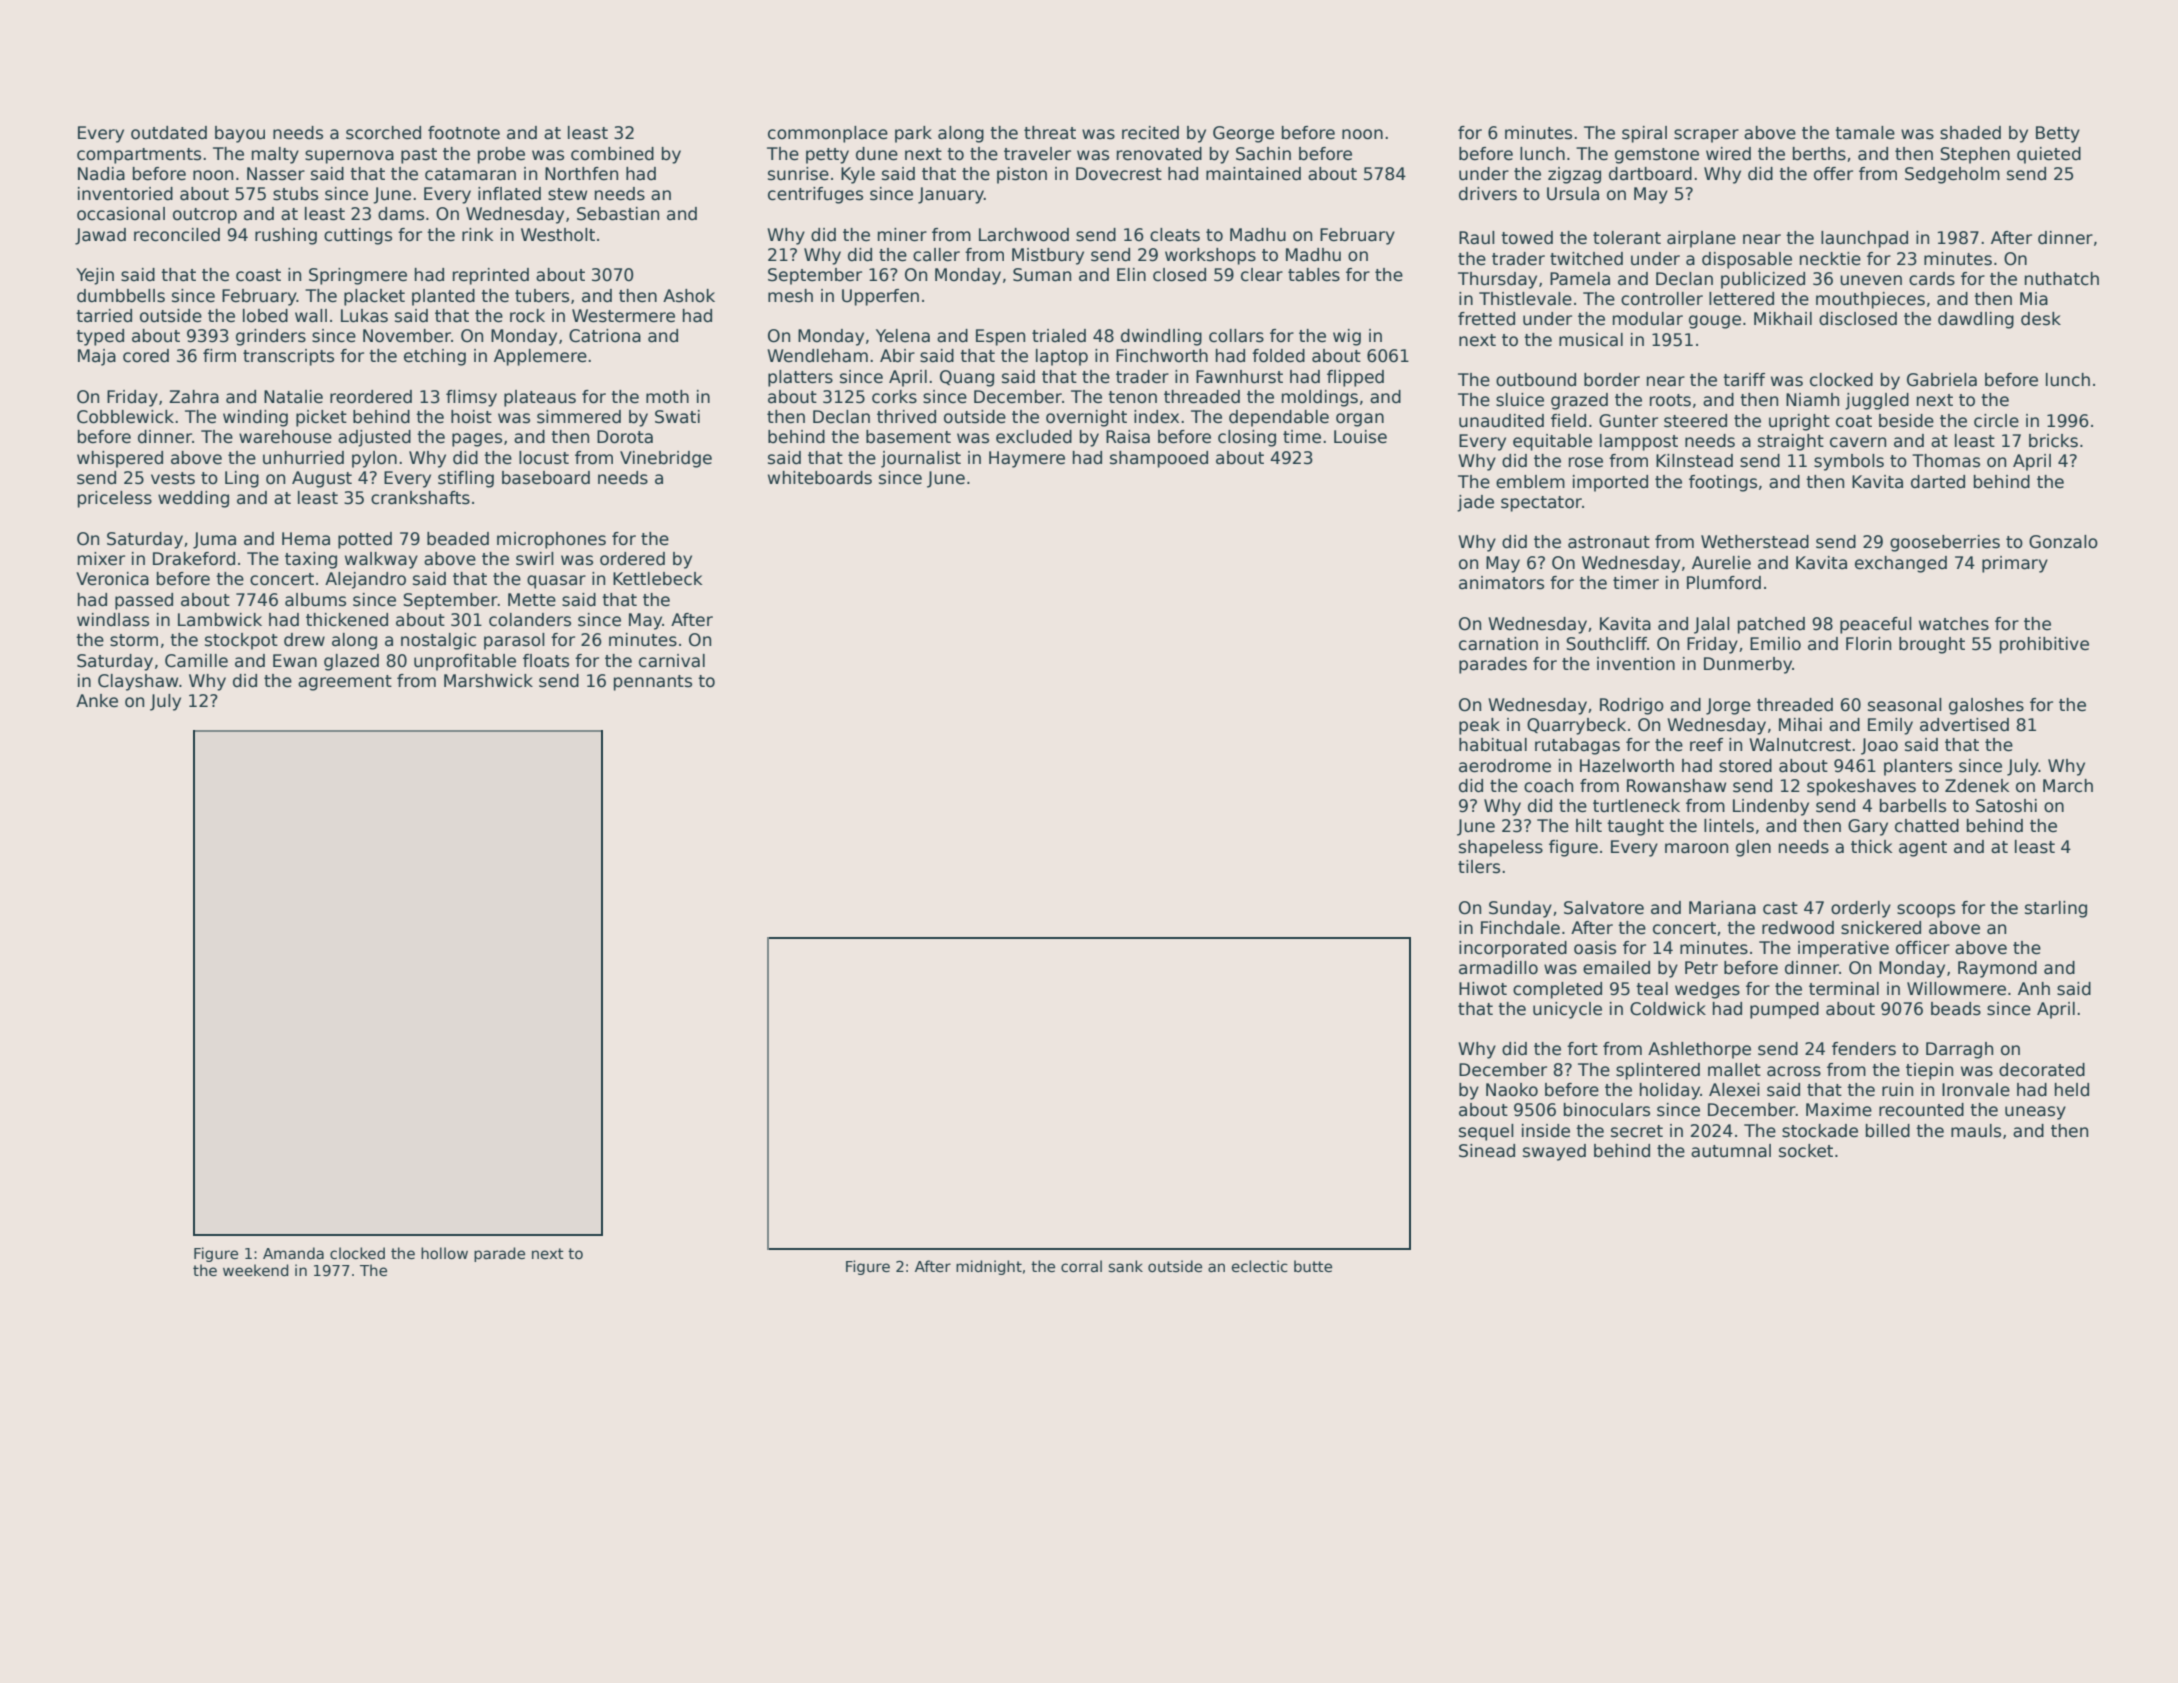 This screenshot has height=1683, width=2178. Describe the element at coordinates (255, 1270) in the screenshot. I see `weekend` at that location.
